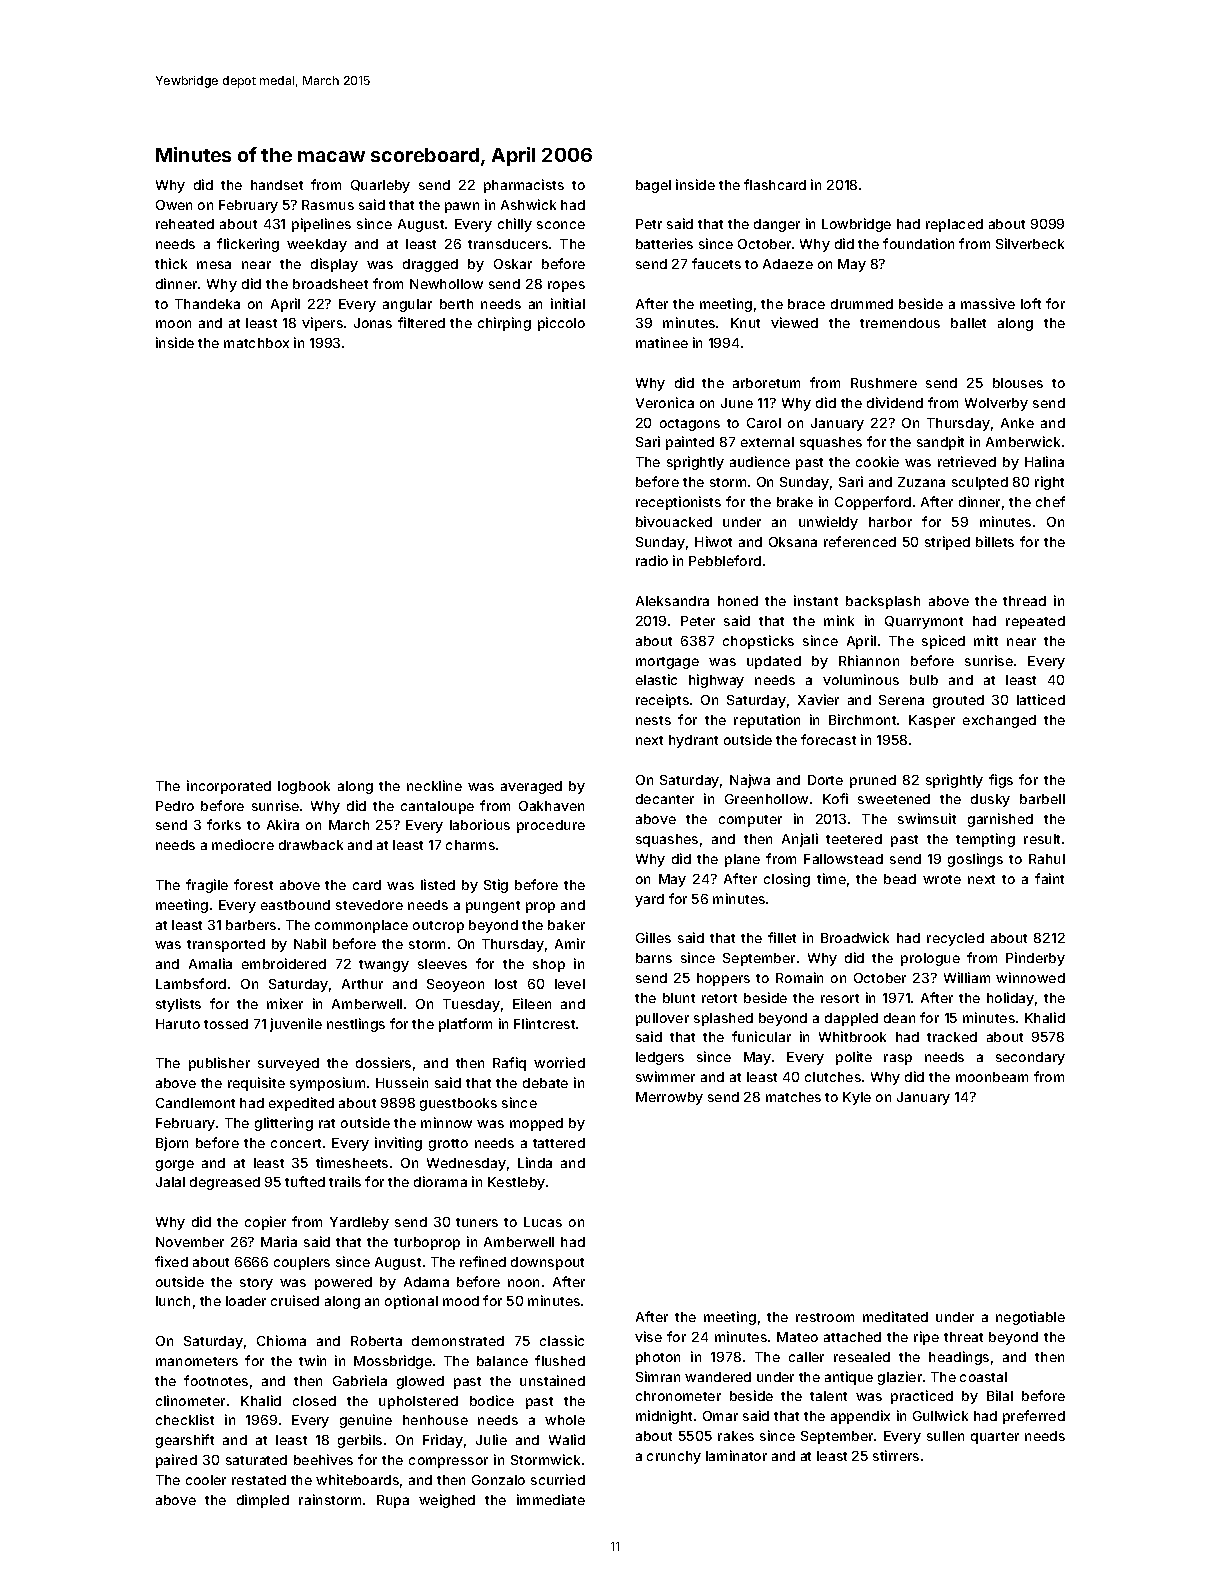 Image resolution: width=1221 pixels, height=1580 pixels. What do you see at coordinates (777, 225) in the page?
I see `danger` at bounding box center [777, 225].
